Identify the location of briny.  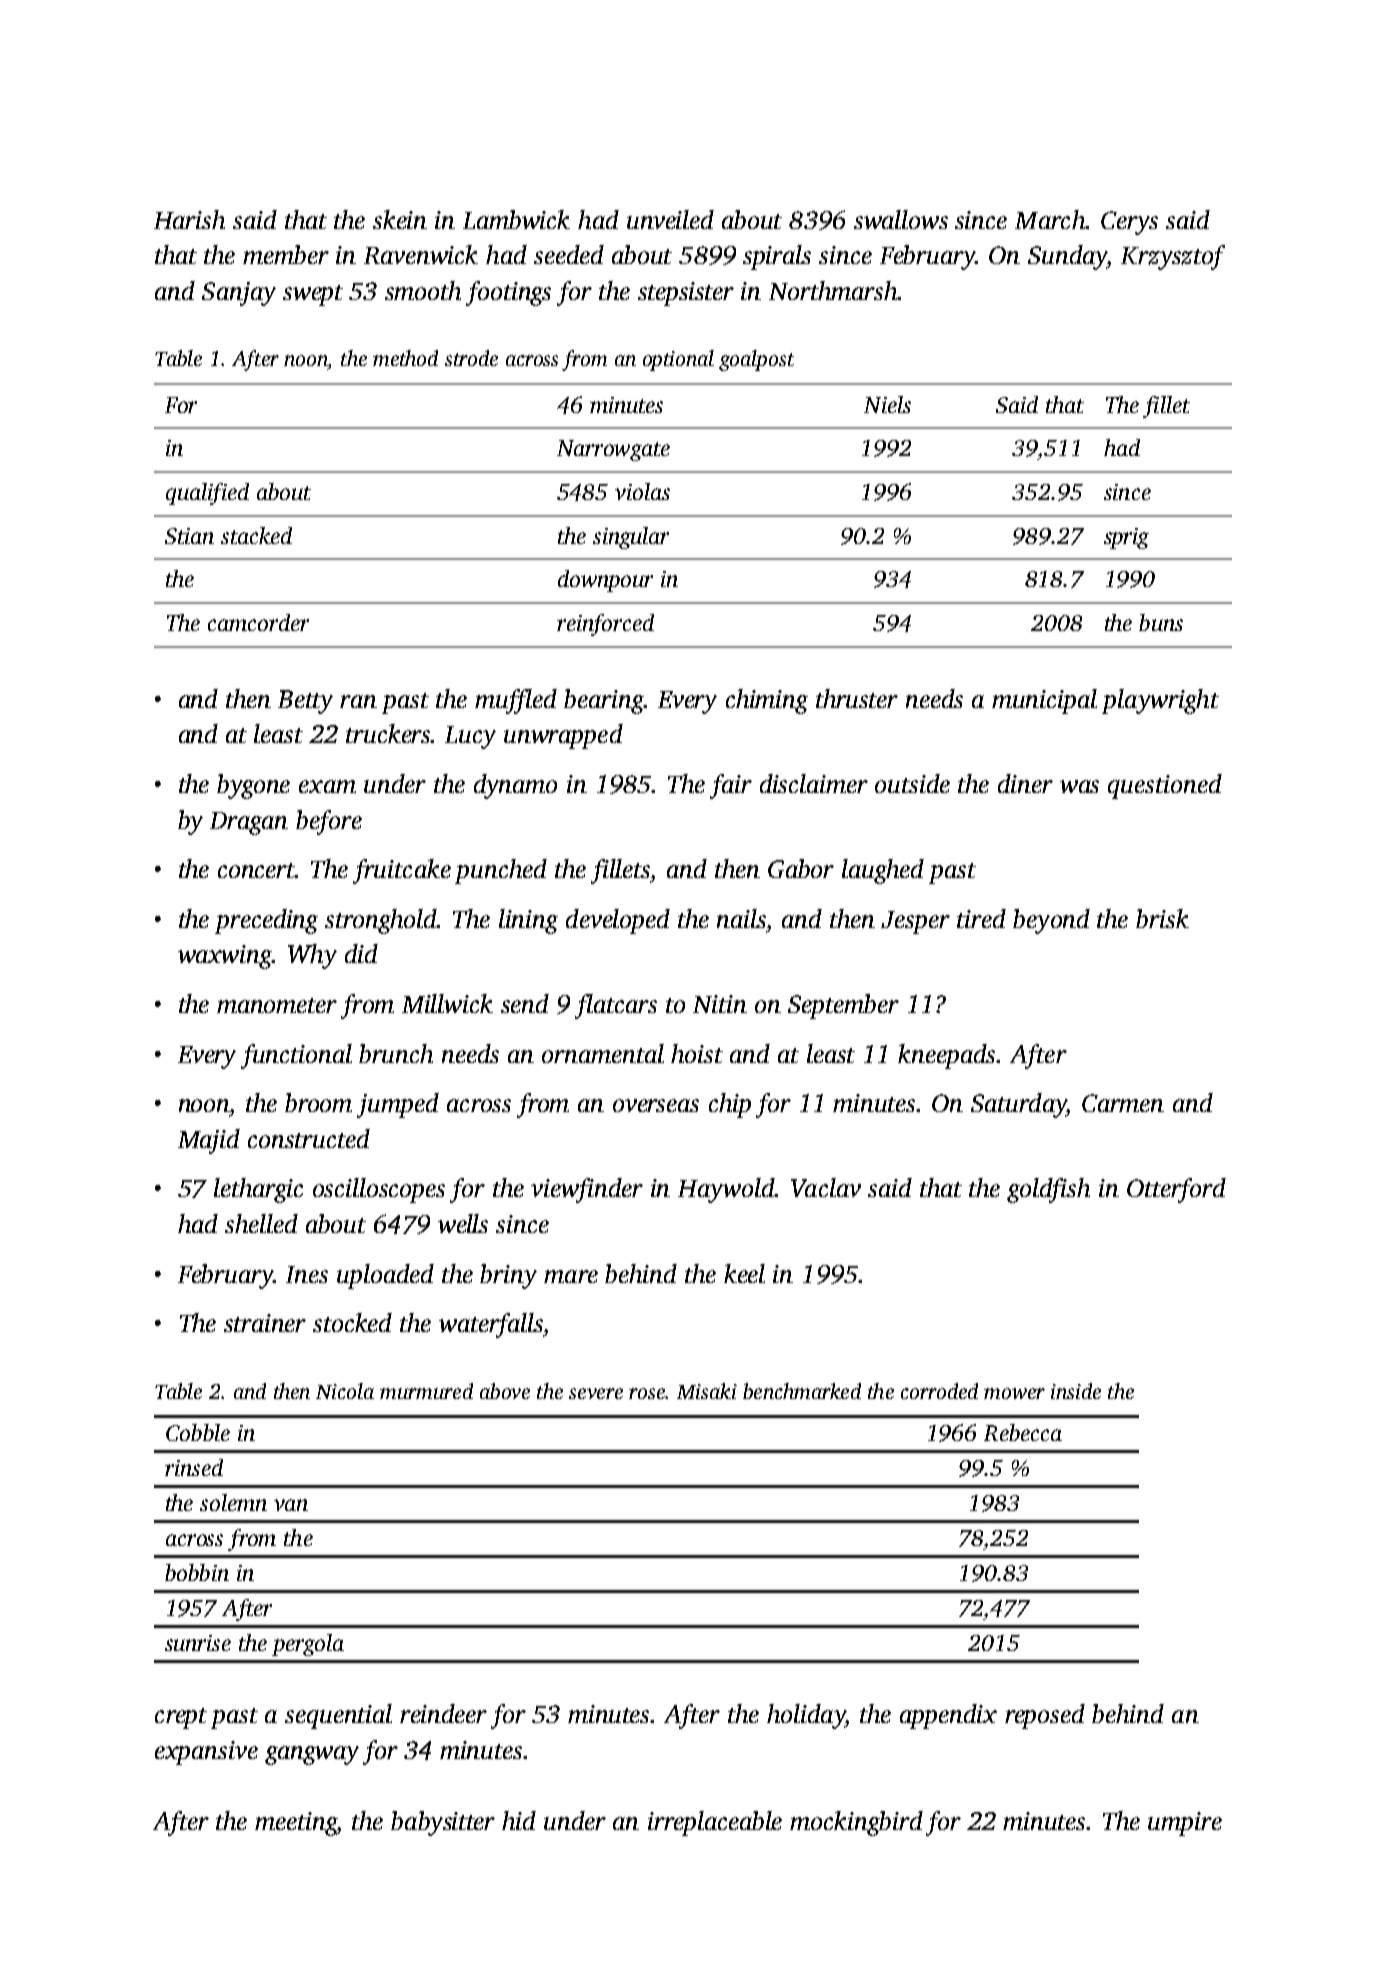
(508, 1276).
